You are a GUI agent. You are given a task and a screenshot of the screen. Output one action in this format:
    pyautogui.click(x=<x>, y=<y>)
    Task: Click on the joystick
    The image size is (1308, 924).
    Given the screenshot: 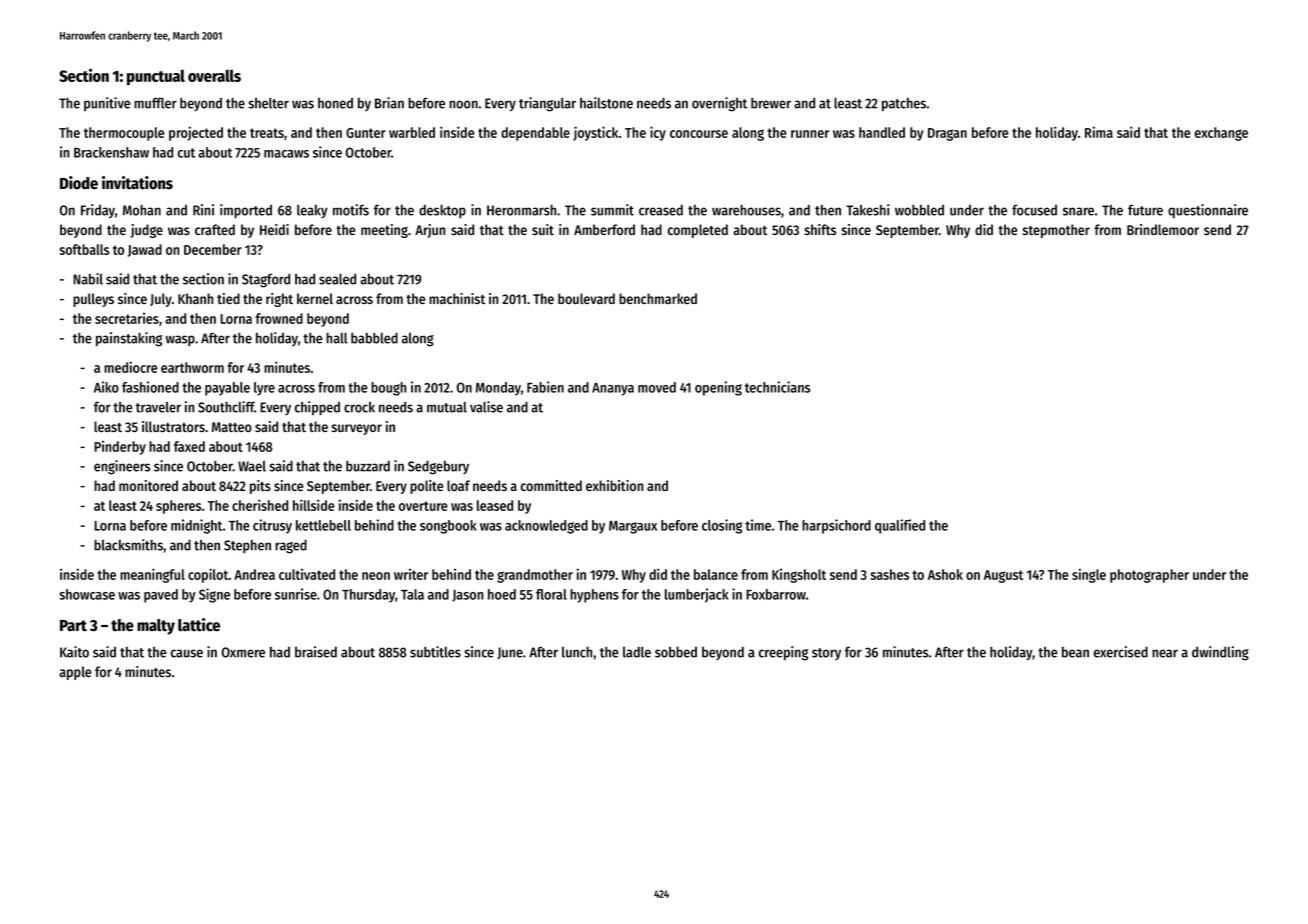 What is the action you would take?
    pyautogui.click(x=595, y=133)
